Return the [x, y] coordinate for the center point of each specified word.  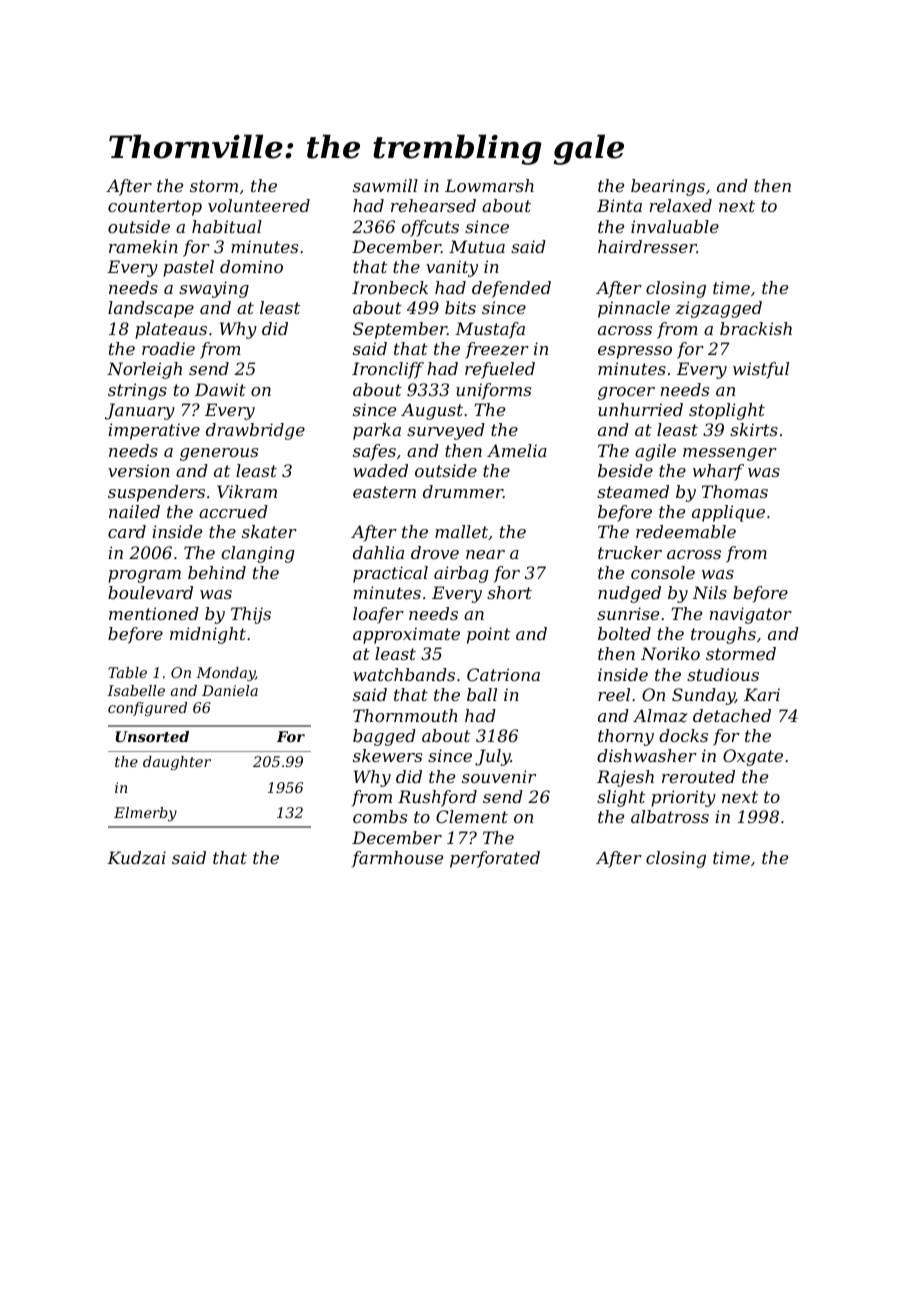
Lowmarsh [489, 185]
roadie [168, 348]
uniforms [493, 391]
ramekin [143, 246]
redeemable [686, 531]
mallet [461, 531]
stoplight [727, 411]
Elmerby [145, 814]
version [139, 470]
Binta [619, 205]
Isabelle [136, 690]
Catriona [503, 674]
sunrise [628, 613]
